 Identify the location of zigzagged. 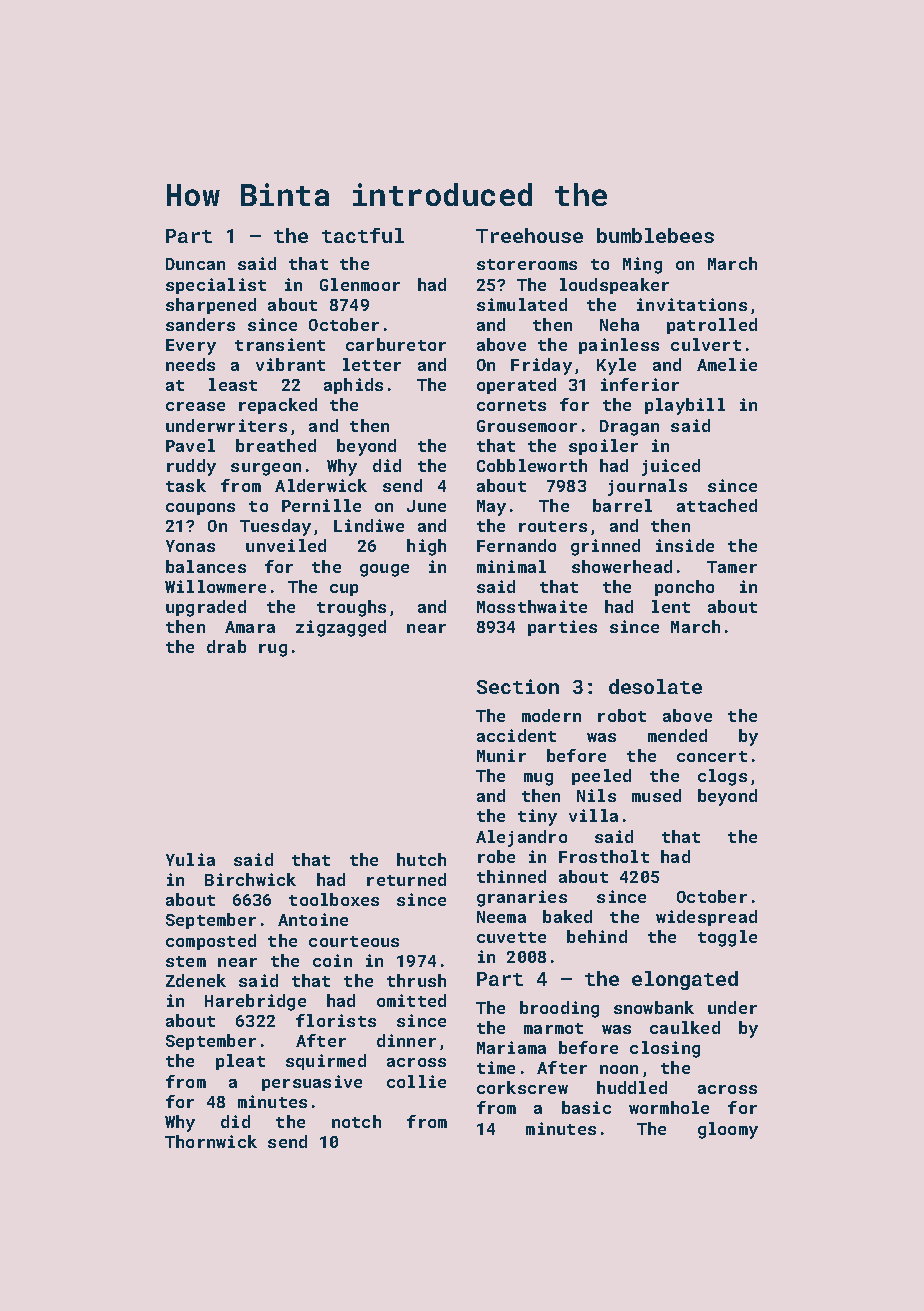
(341, 628).
